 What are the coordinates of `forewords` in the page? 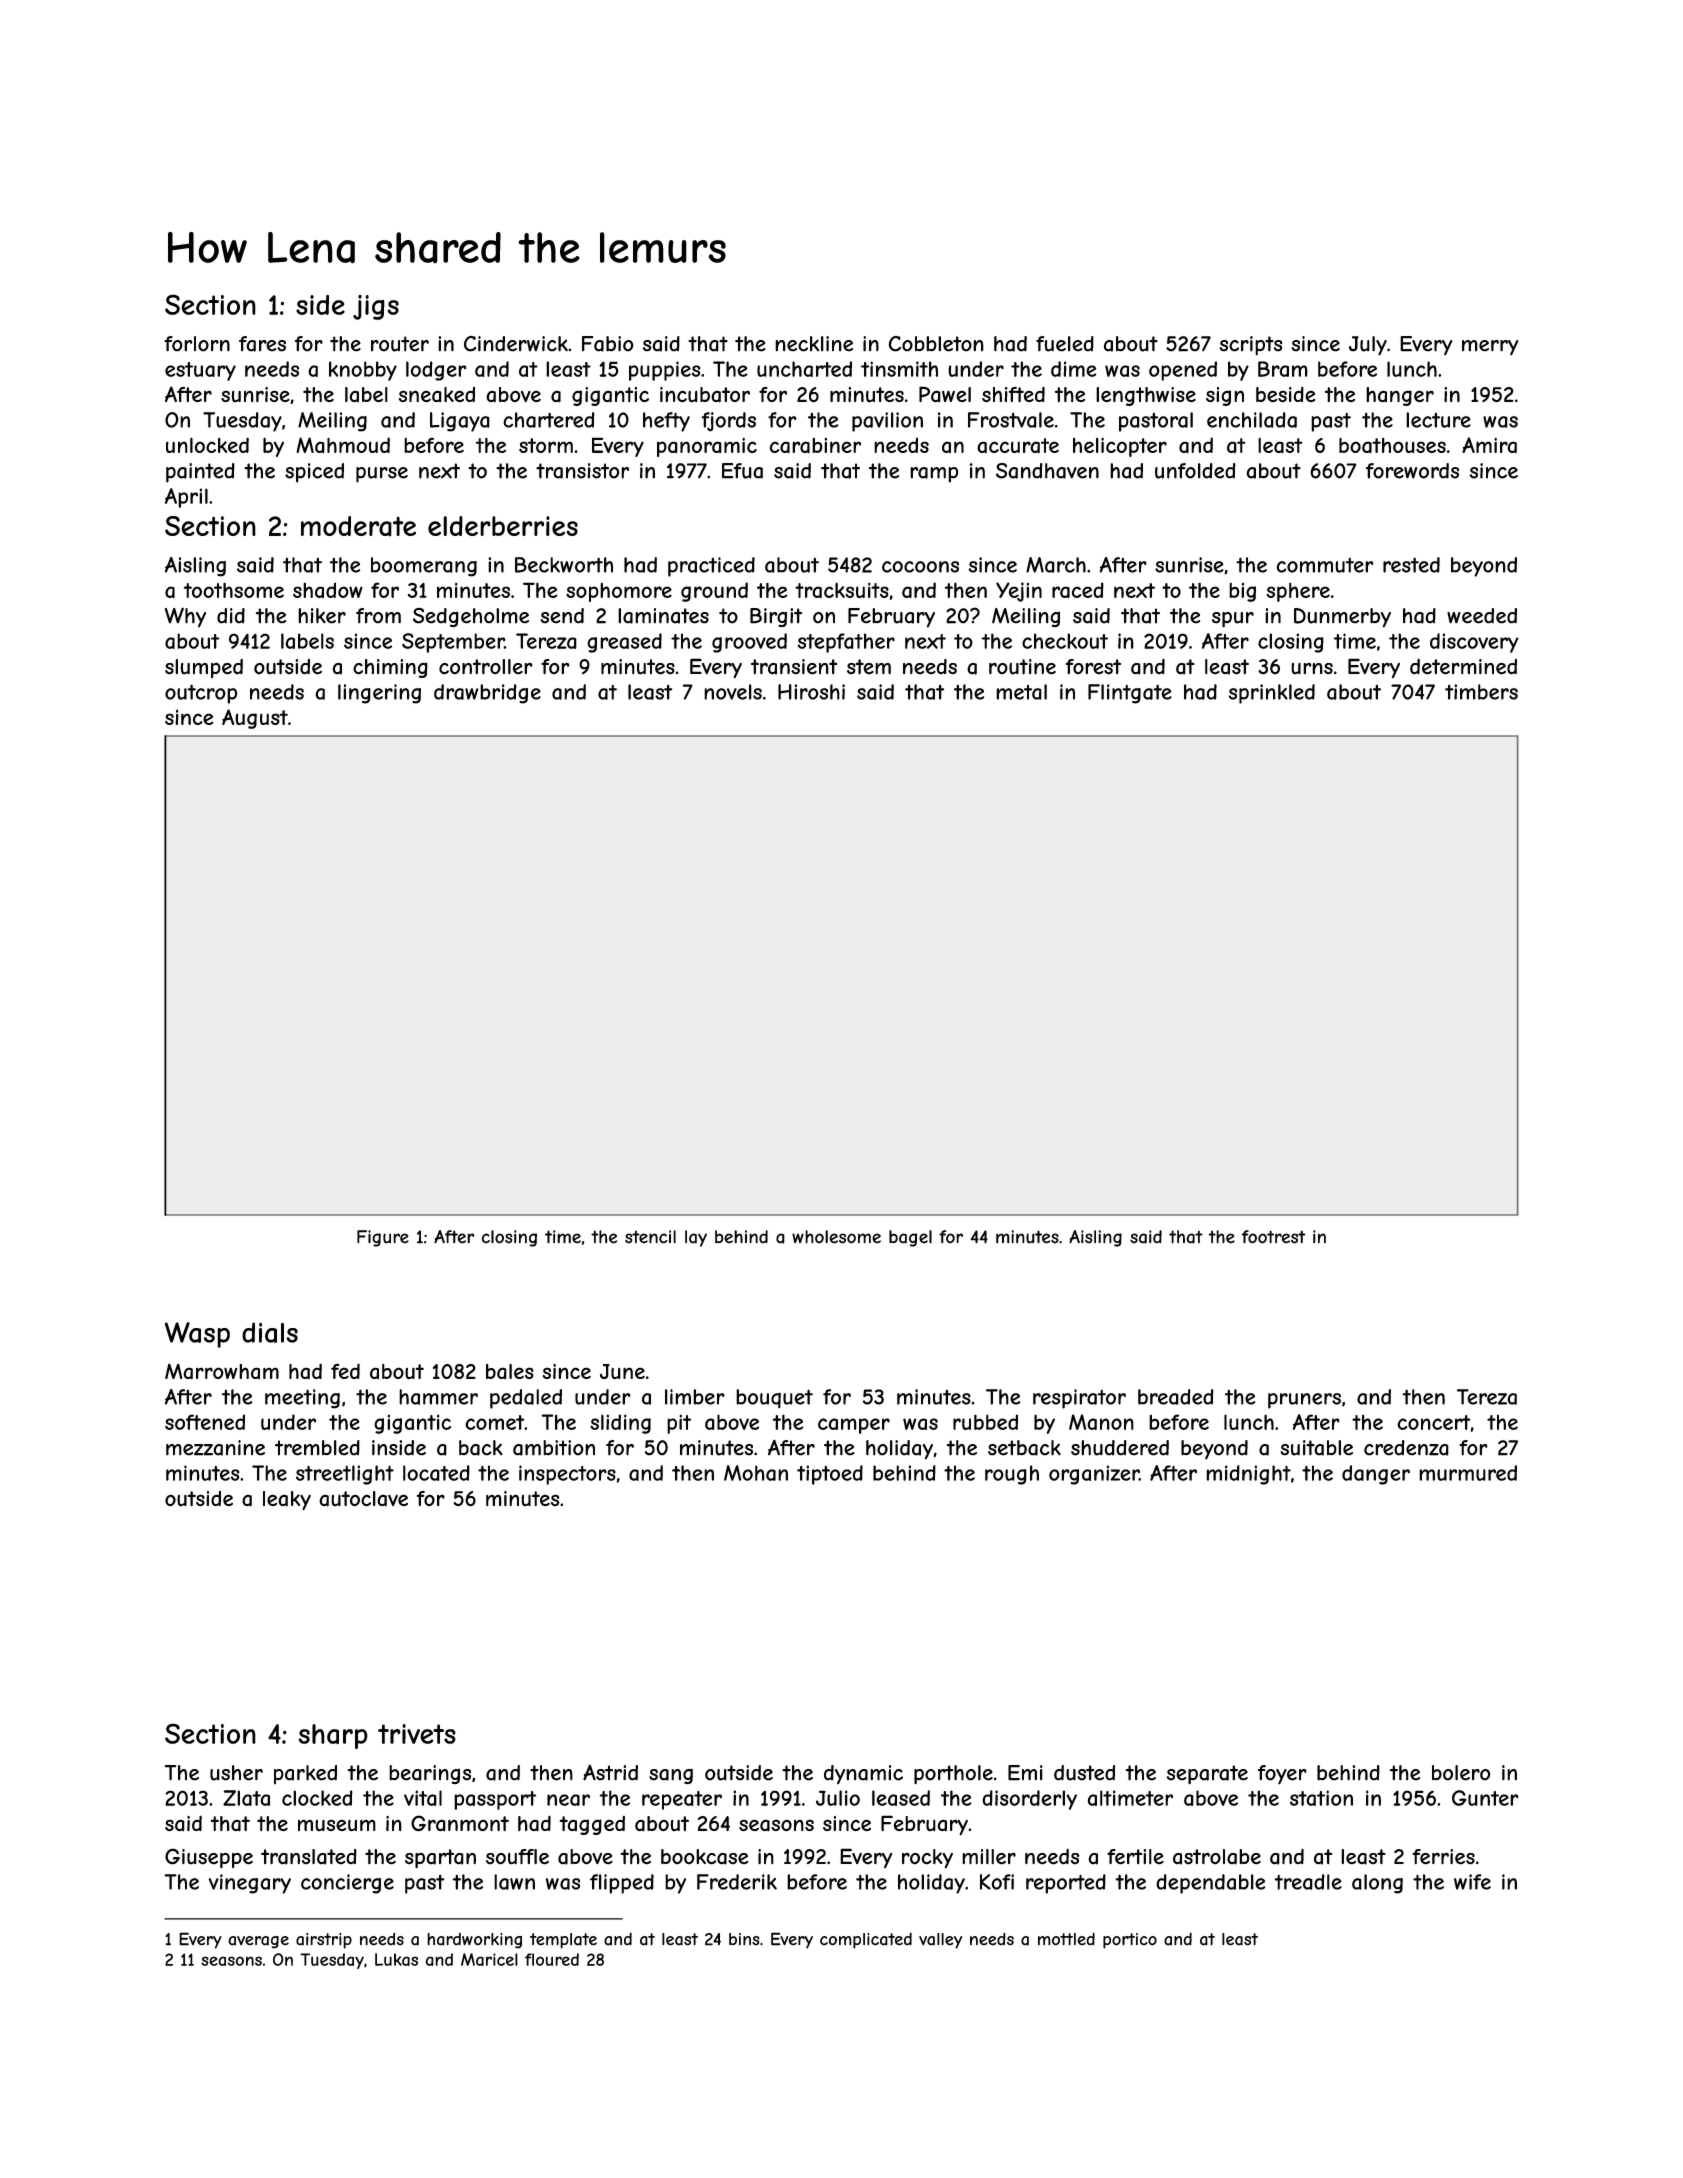 It's located at (1412, 471).
